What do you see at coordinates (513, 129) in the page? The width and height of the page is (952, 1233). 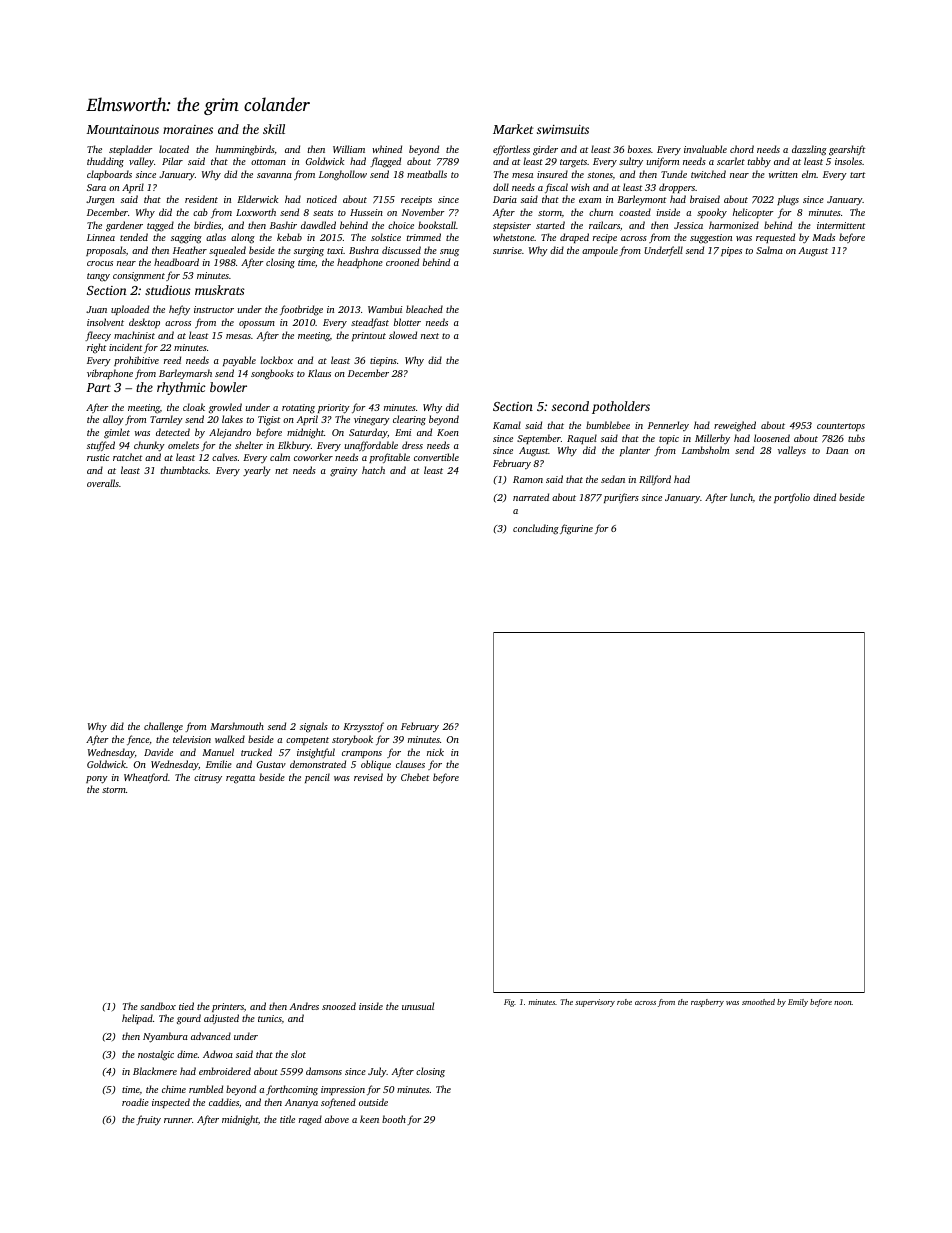 I see `Market` at bounding box center [513, 129].
